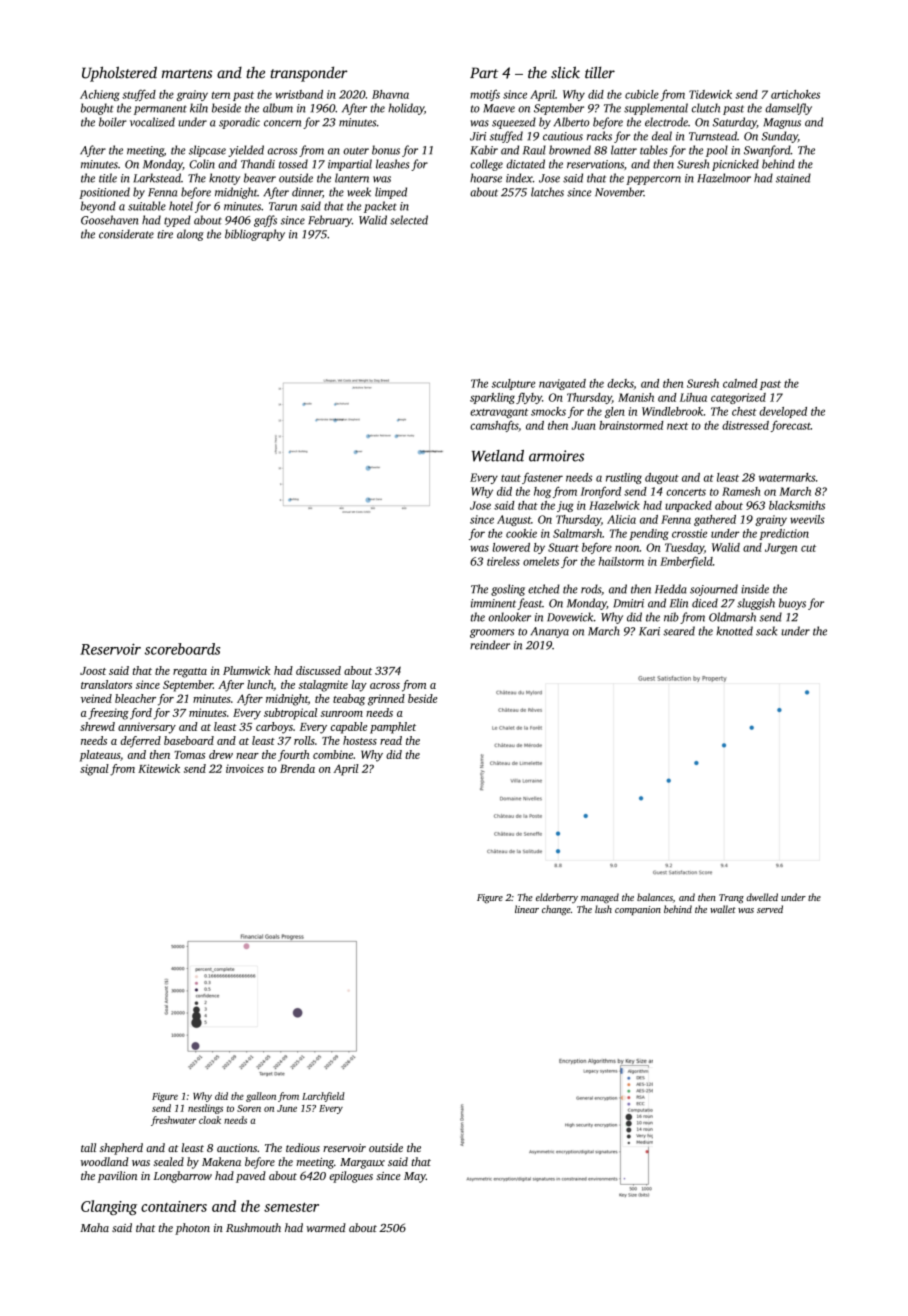 The width and height of the screenshot is (908, 1316). I want to click on transponder, so click(309, 74).
